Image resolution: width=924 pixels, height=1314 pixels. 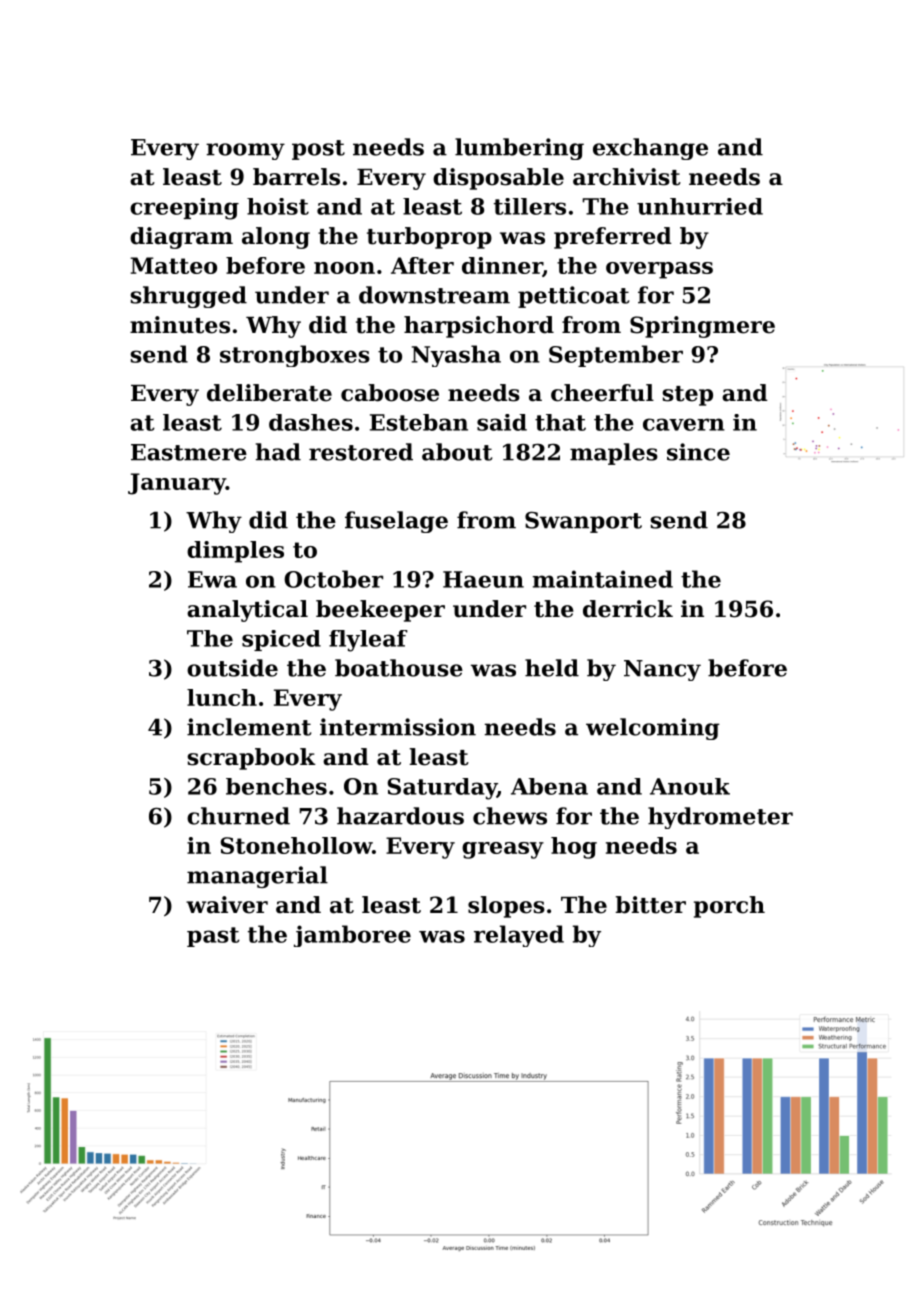 I want to click on lunch, so click(x=222, y=697).
